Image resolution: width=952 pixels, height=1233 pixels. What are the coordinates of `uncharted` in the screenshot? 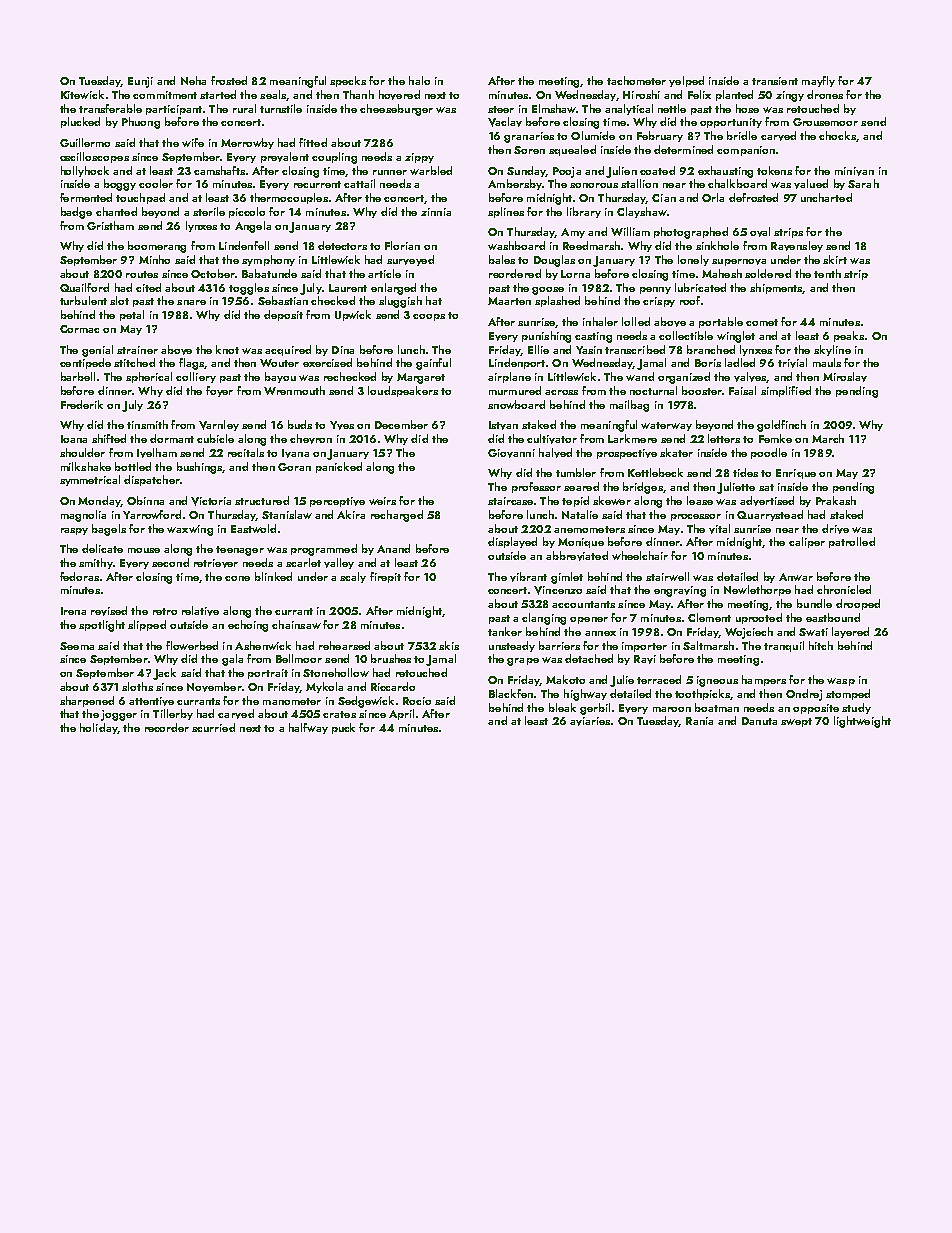 It's located at (826, 197).
